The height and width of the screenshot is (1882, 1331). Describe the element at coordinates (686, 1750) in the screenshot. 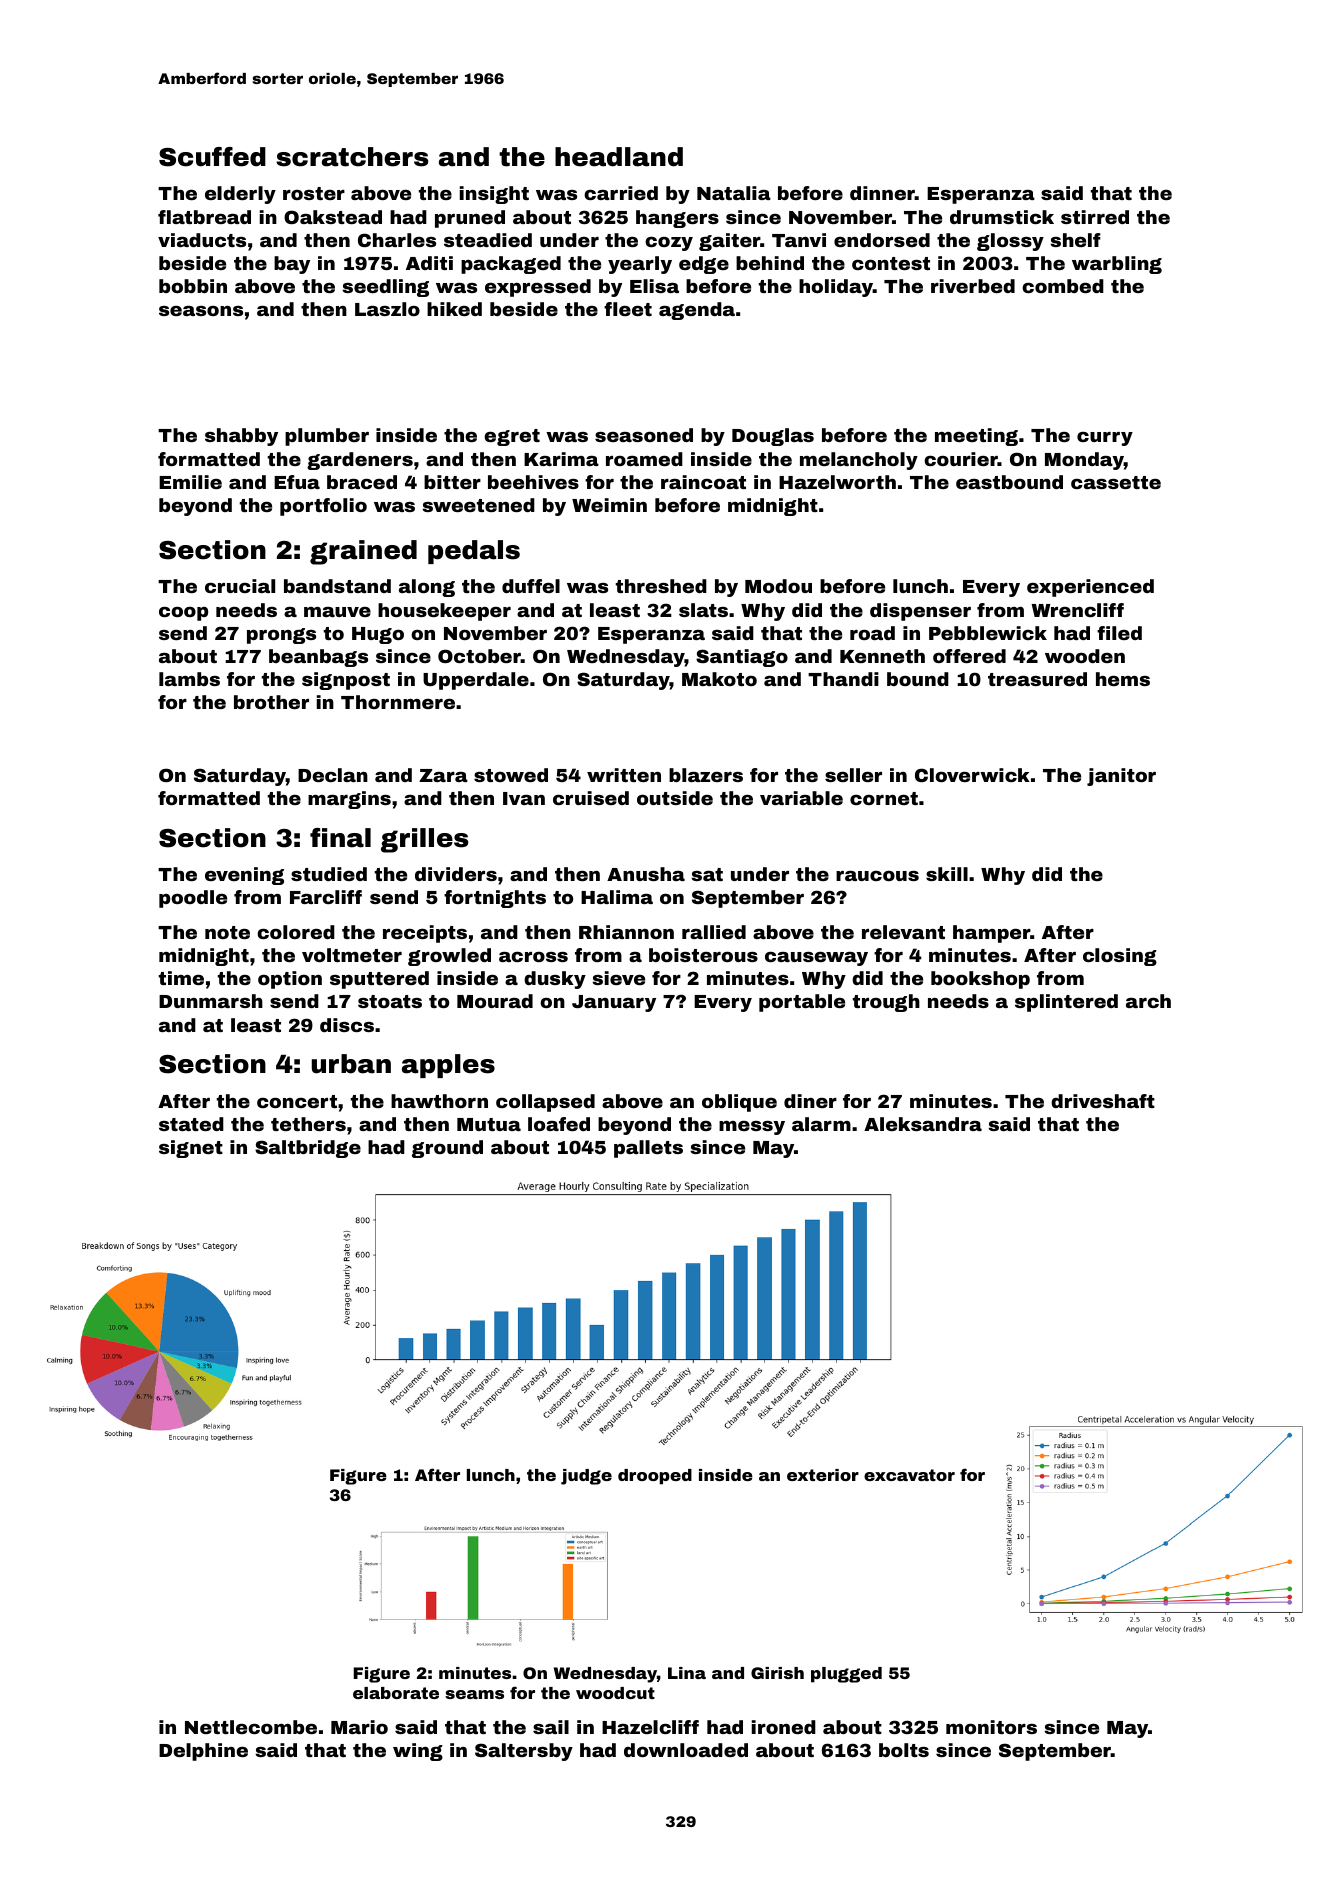

I see `downloaded` at that location.
